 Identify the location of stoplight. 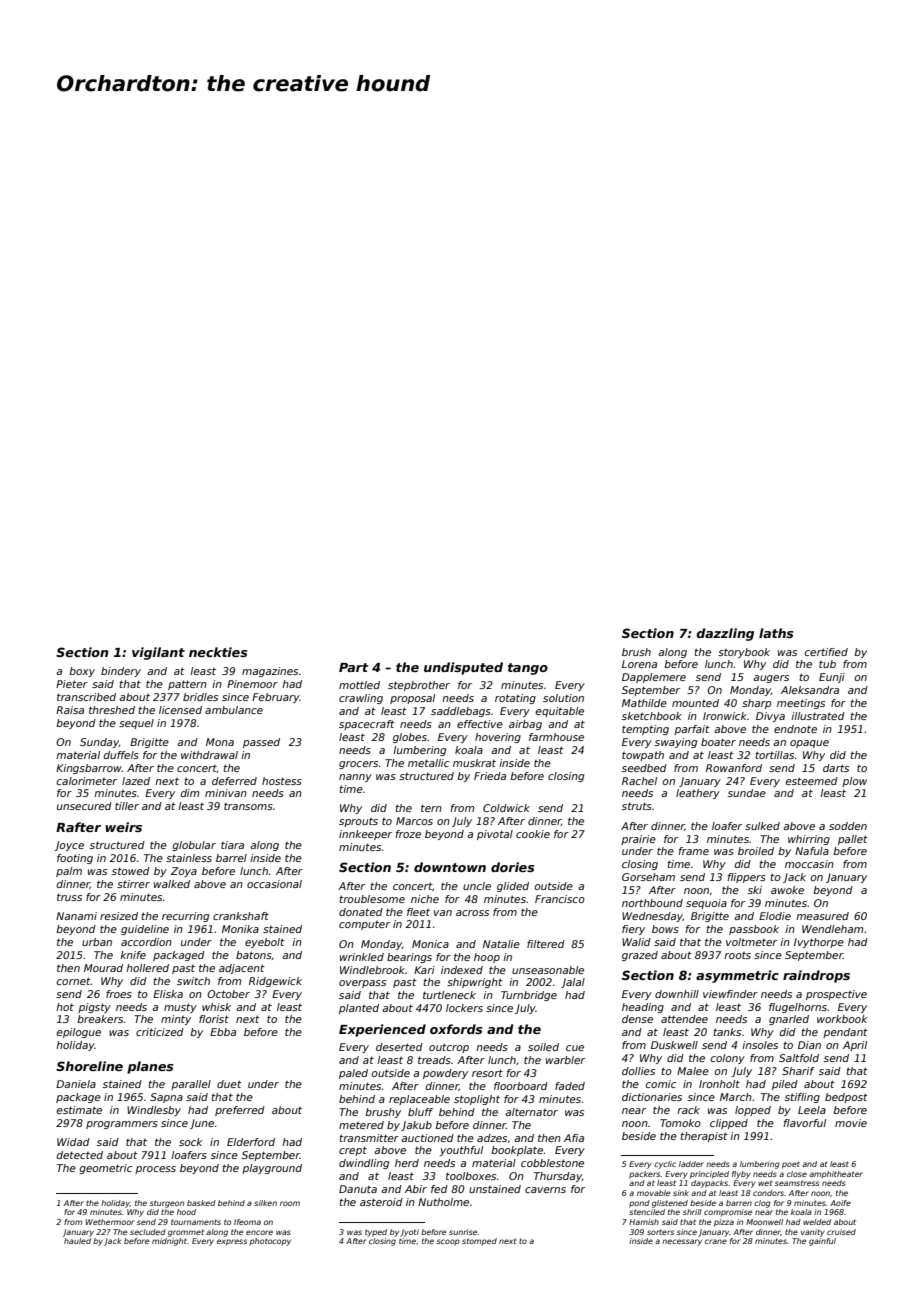
(477, 1100).
